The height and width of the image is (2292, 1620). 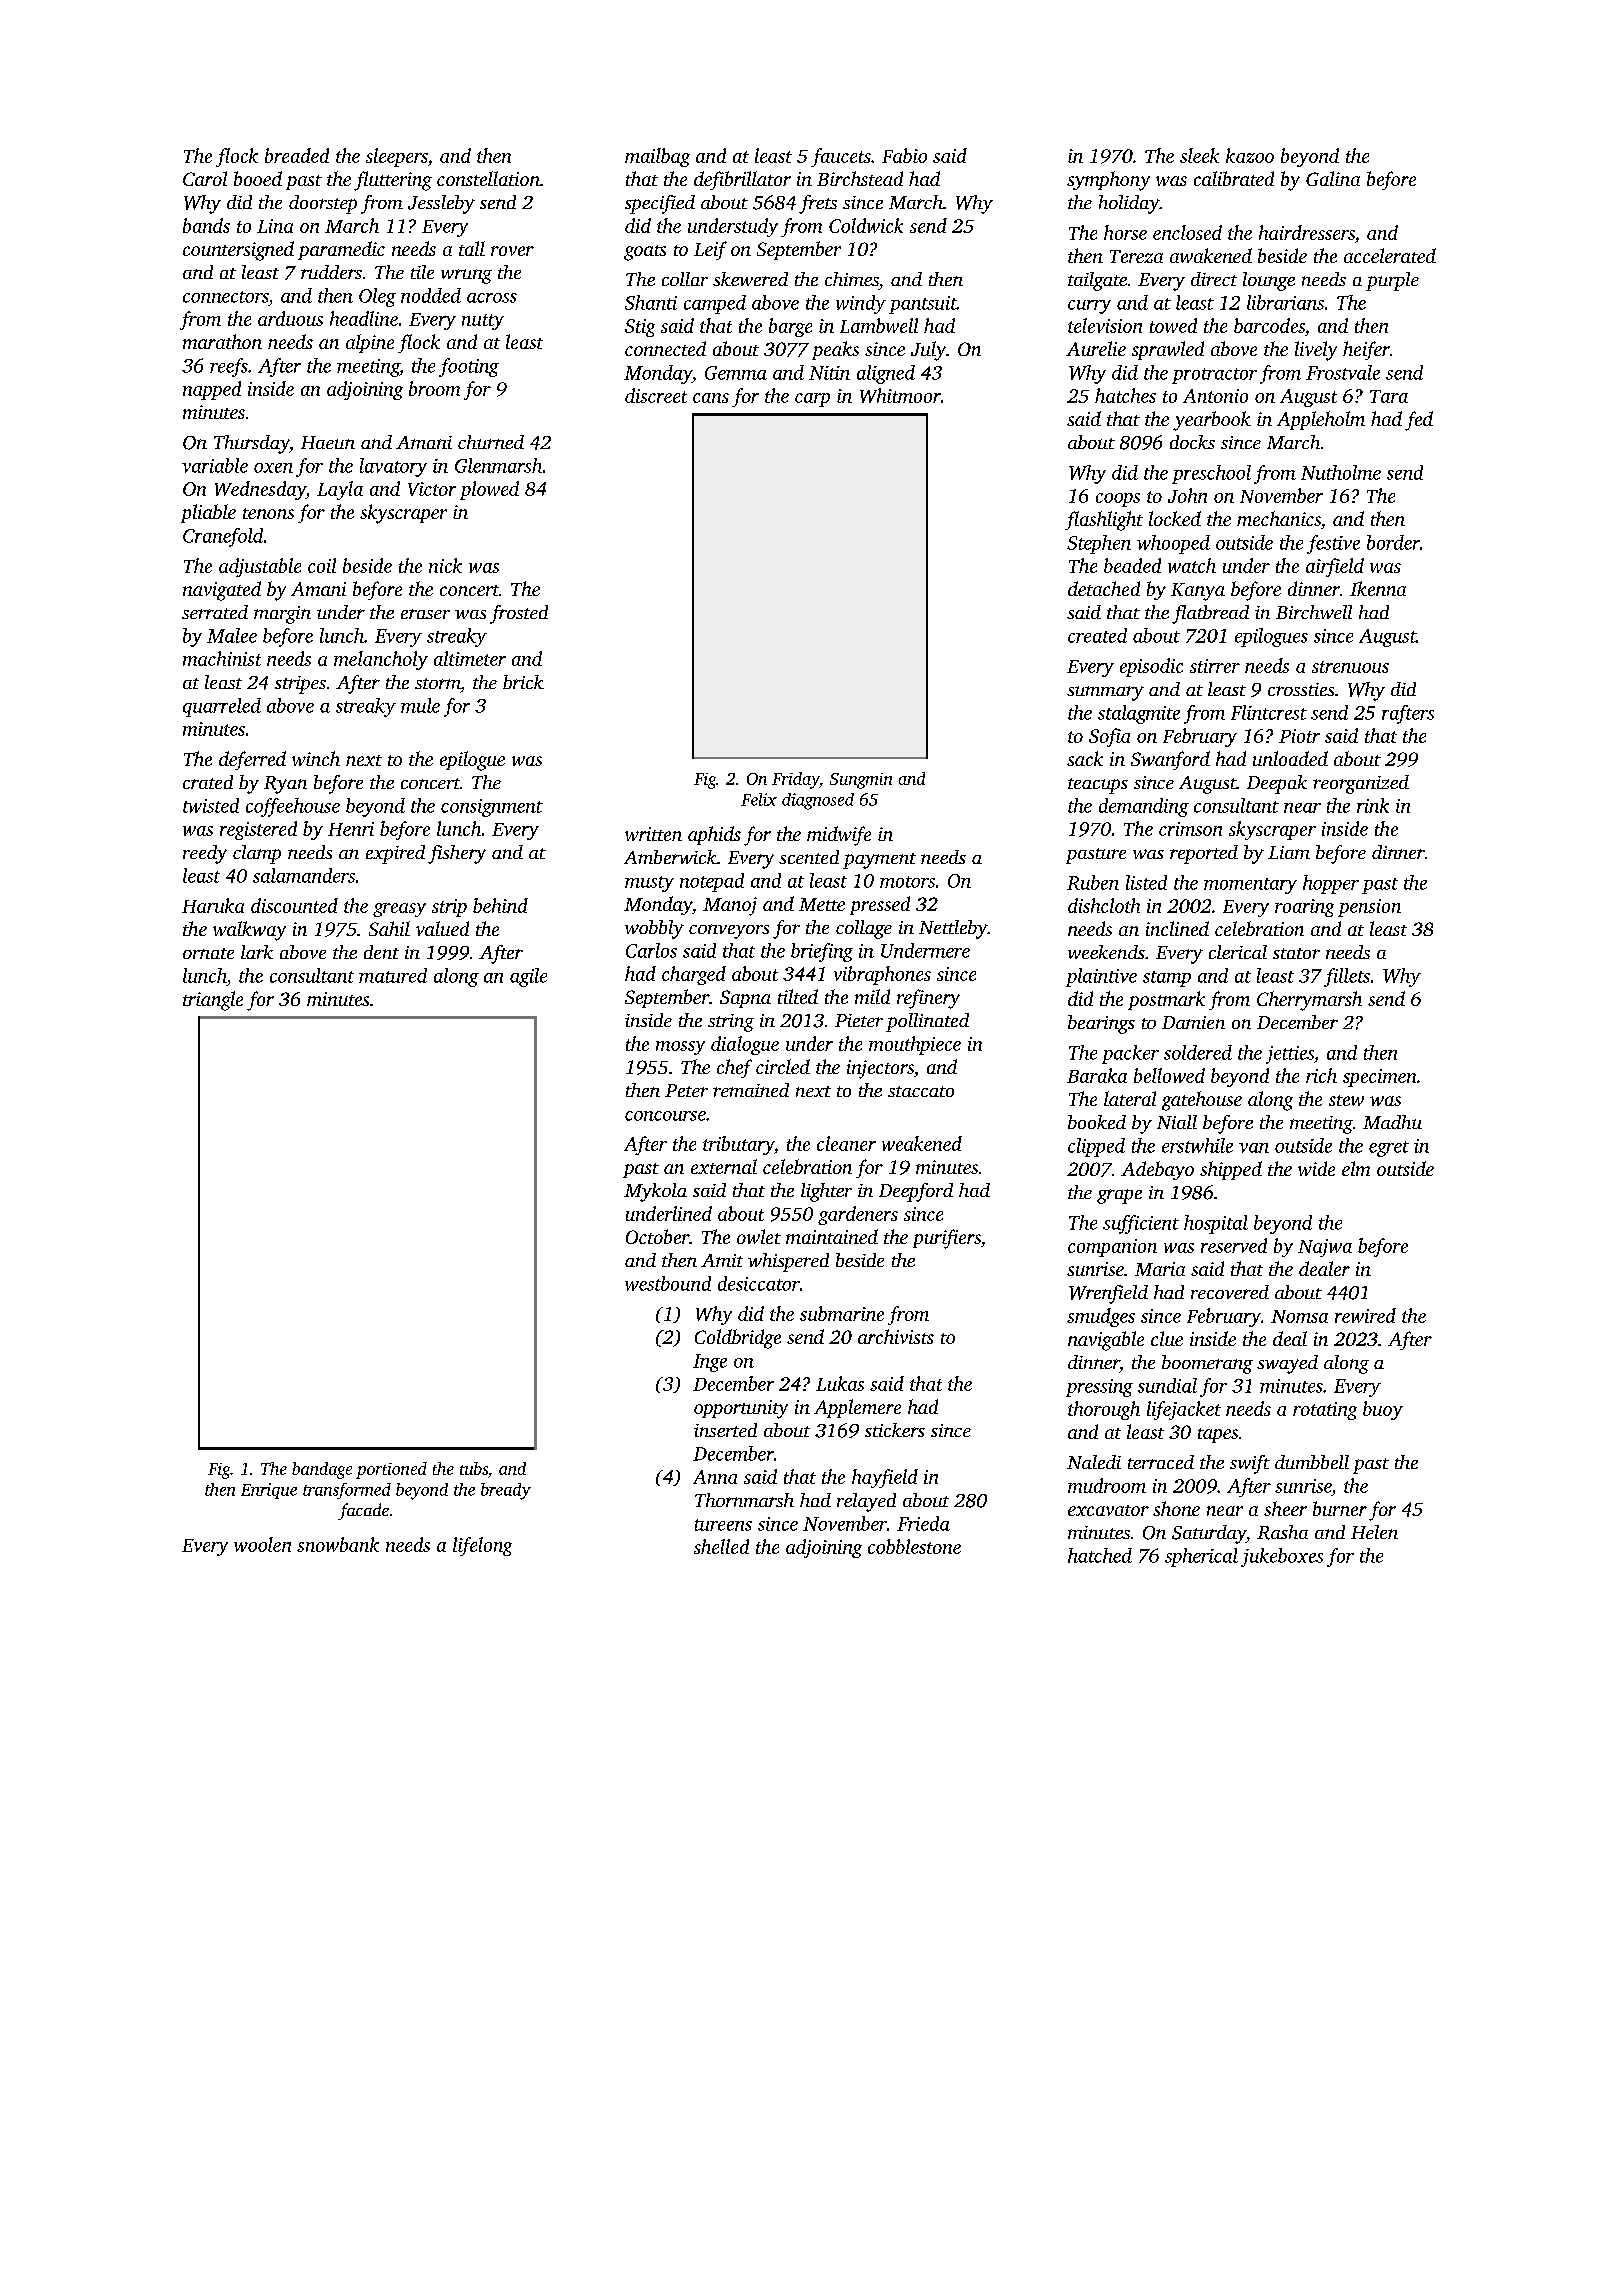 I want to click on mouthpiece, so click(x=915, y=1045).
